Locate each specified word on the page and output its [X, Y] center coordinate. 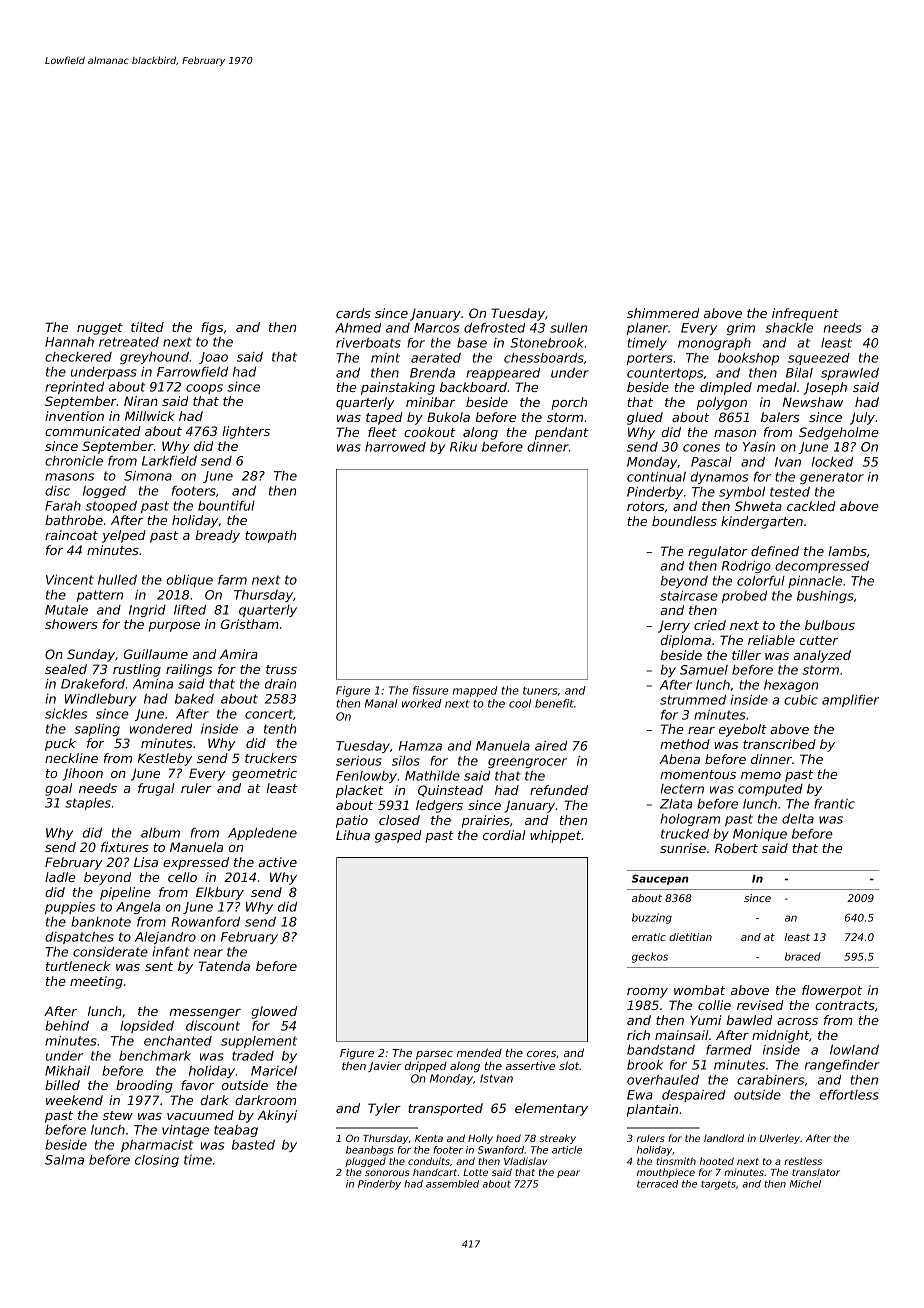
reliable [771, 640]
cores [541, 1054]
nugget [100, 329]
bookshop [748, 359]
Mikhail [67, 1071]
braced [803, 956]
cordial [504, 835]
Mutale [66, 610]
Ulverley [780, 1139]
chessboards [544, 358]
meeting [96, 982]
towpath [270, 536]
